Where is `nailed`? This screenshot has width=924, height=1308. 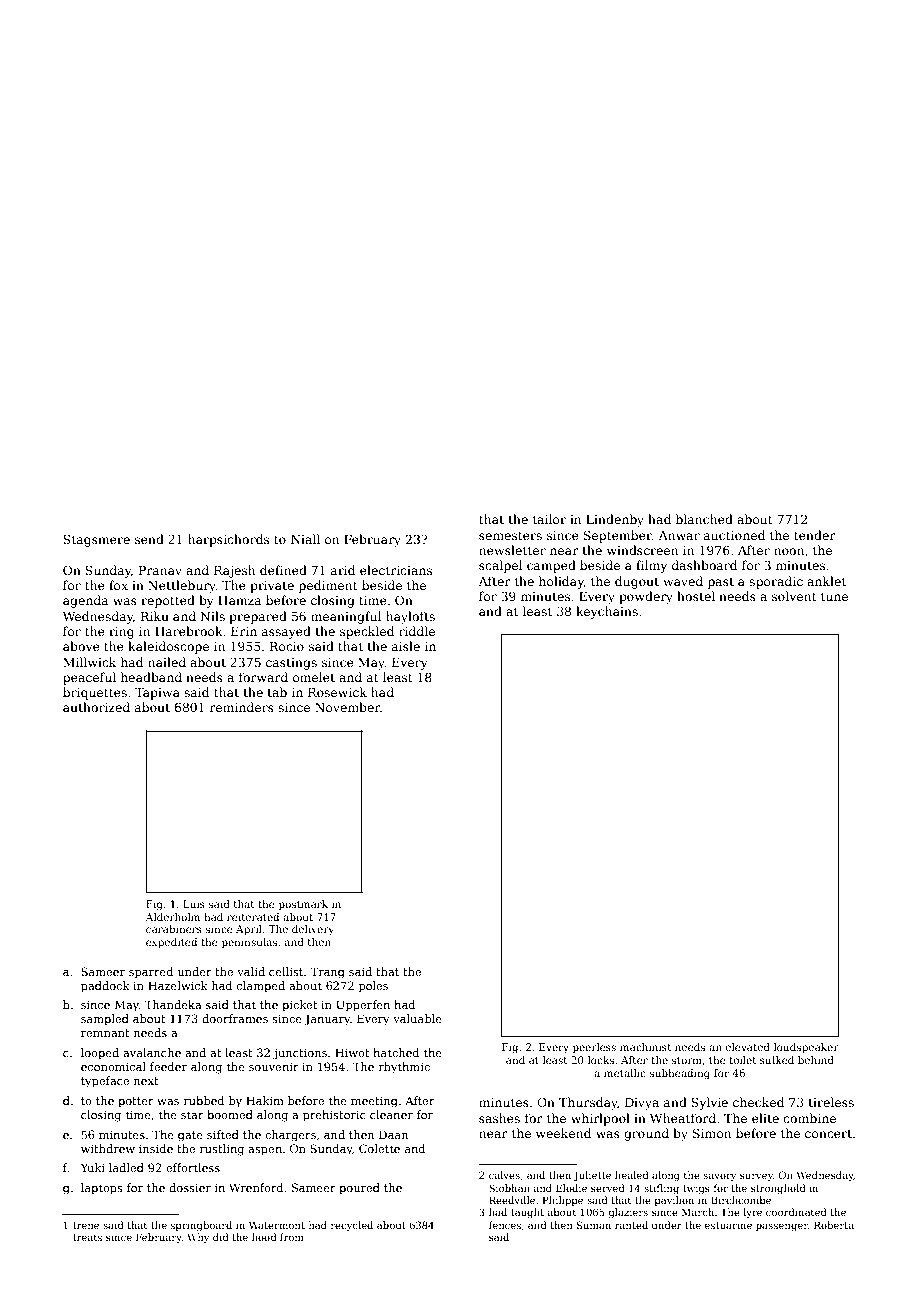 nailed is located at coordinates (167, 662).
